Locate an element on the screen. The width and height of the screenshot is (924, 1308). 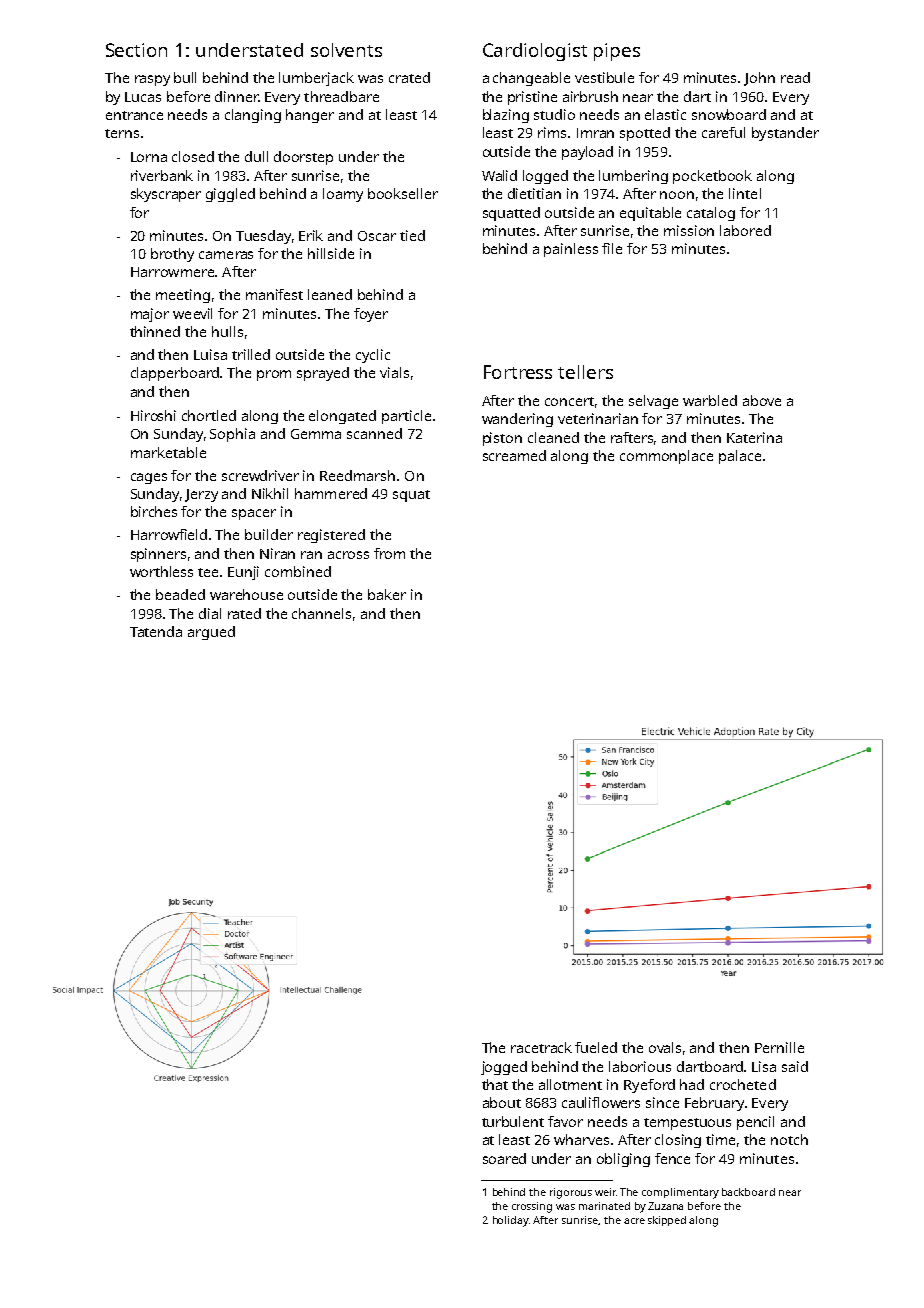
complimentary is located at coordinates (680, 1193).
